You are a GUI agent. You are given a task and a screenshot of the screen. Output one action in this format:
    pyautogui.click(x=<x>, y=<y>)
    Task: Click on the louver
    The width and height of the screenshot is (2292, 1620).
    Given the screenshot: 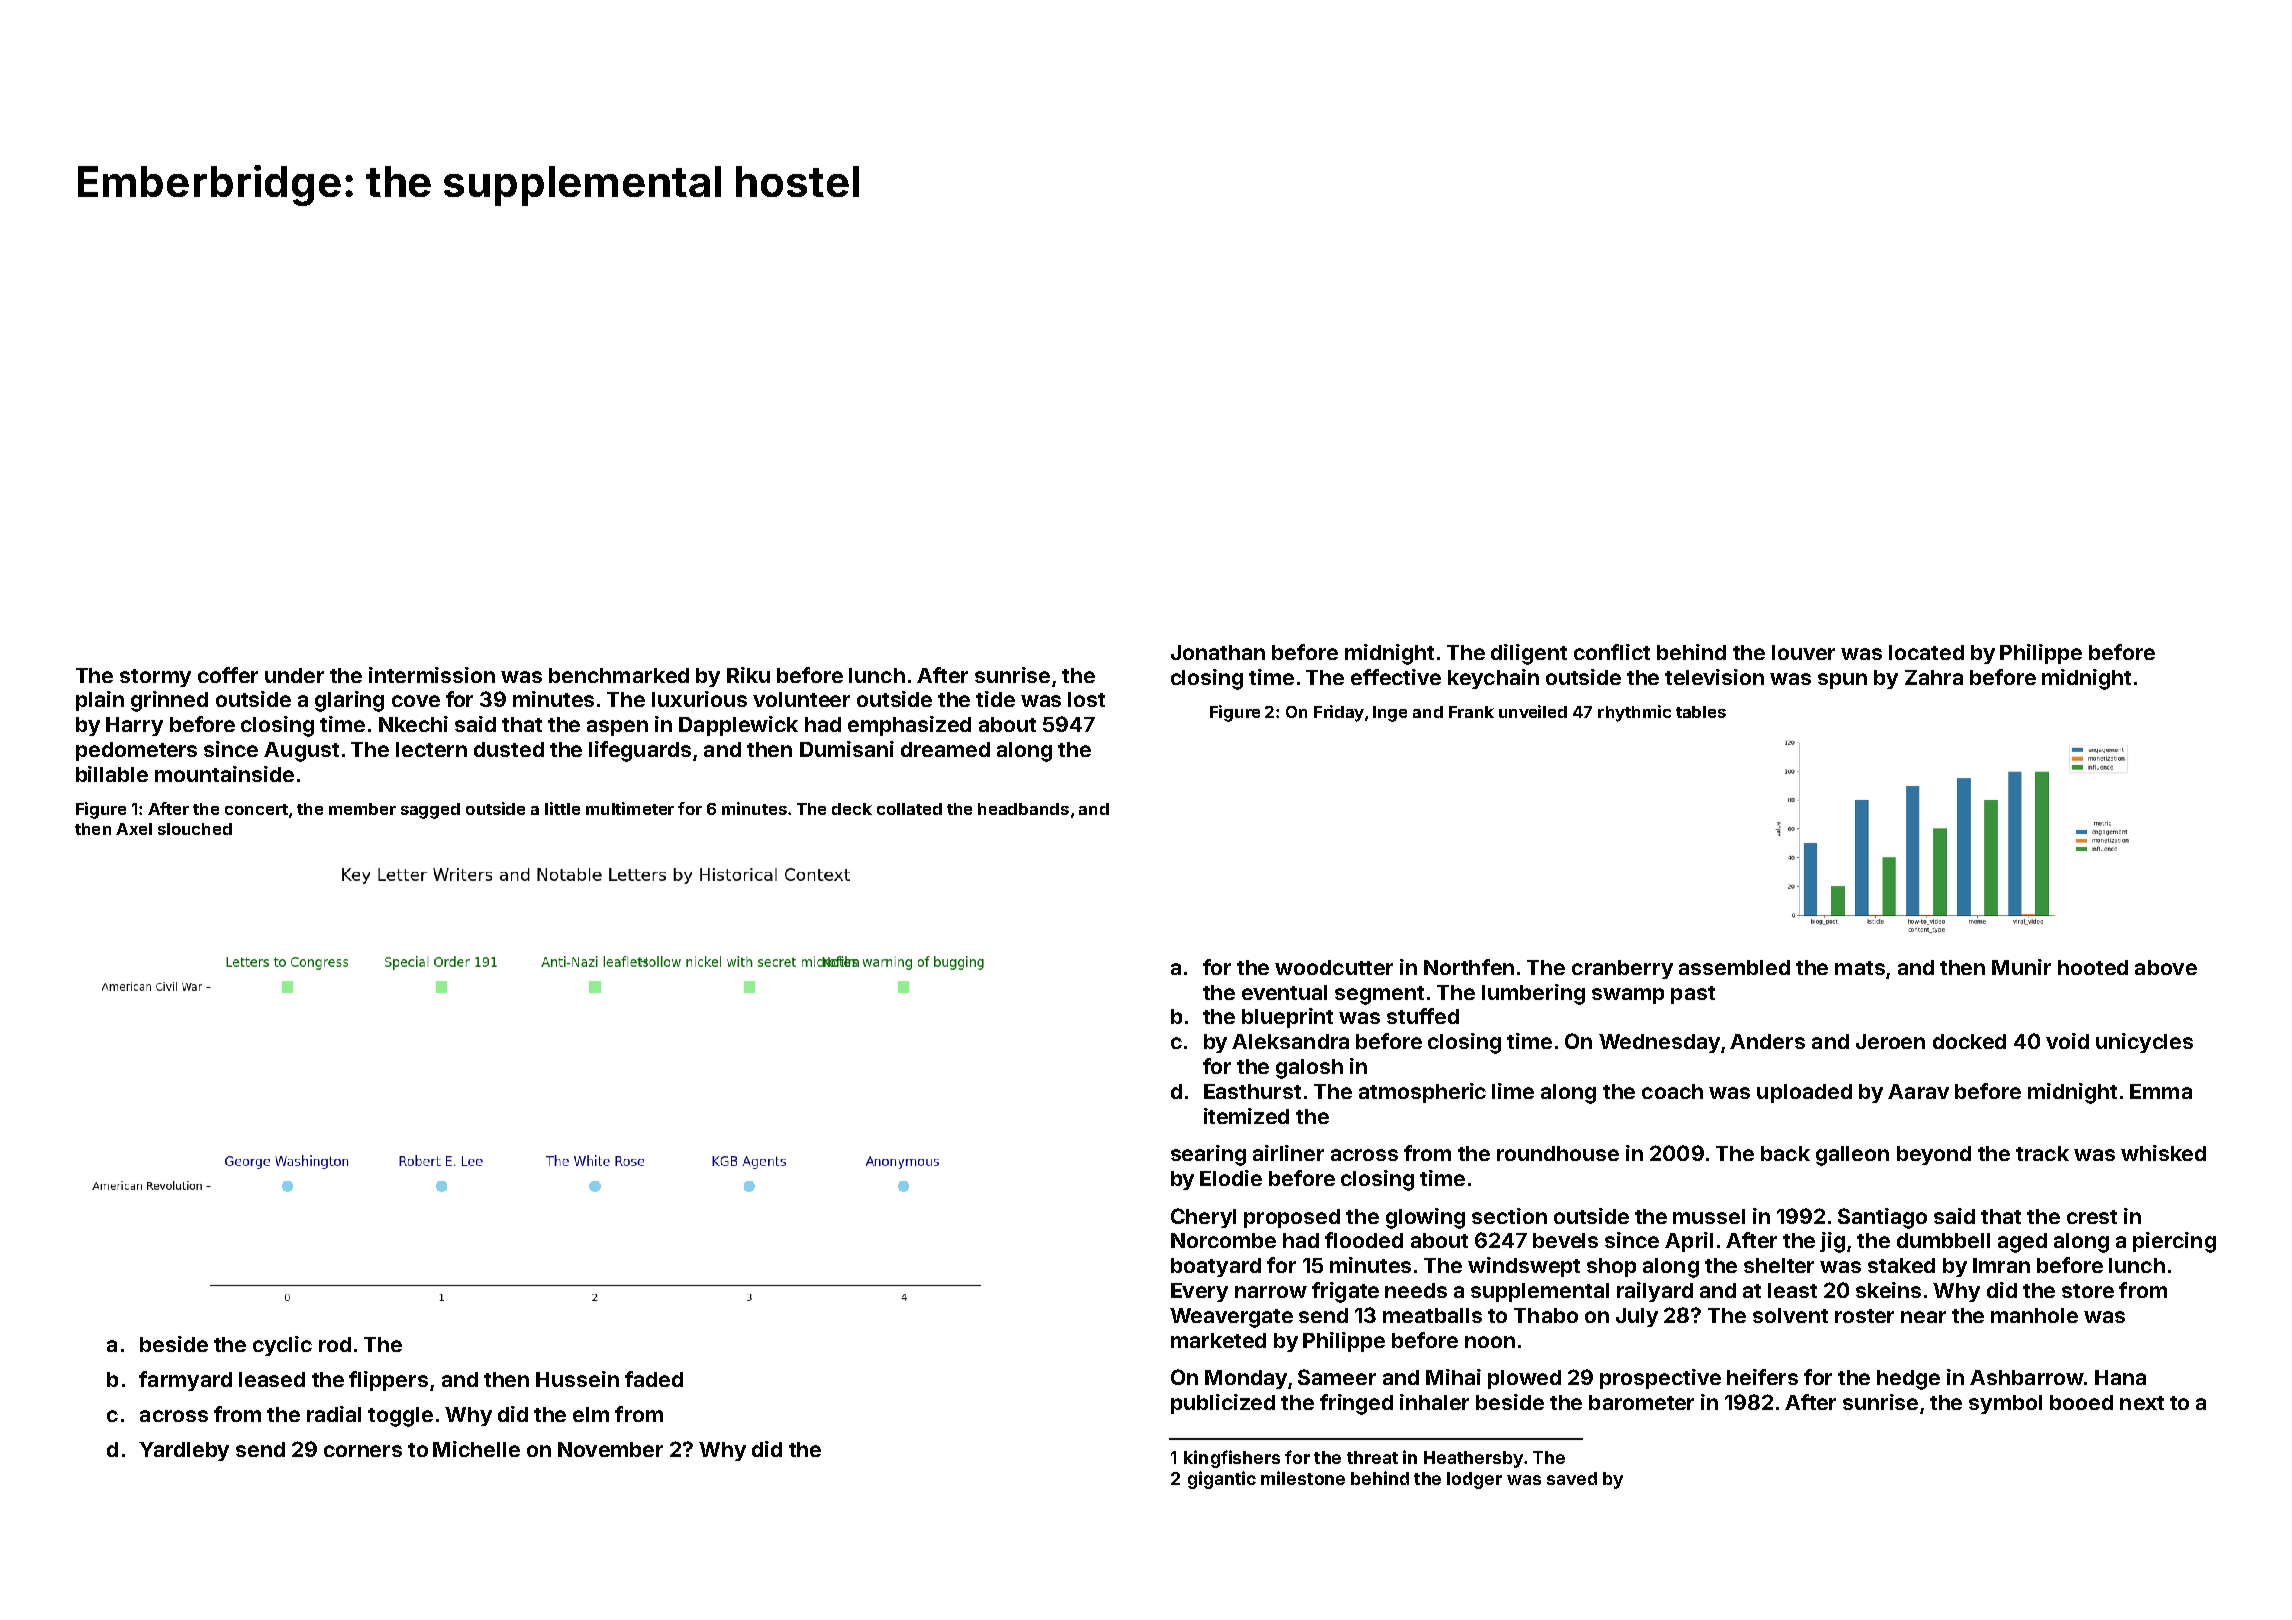 What is the action you would take?
    pyautogui.click(x=1803, y=652)
